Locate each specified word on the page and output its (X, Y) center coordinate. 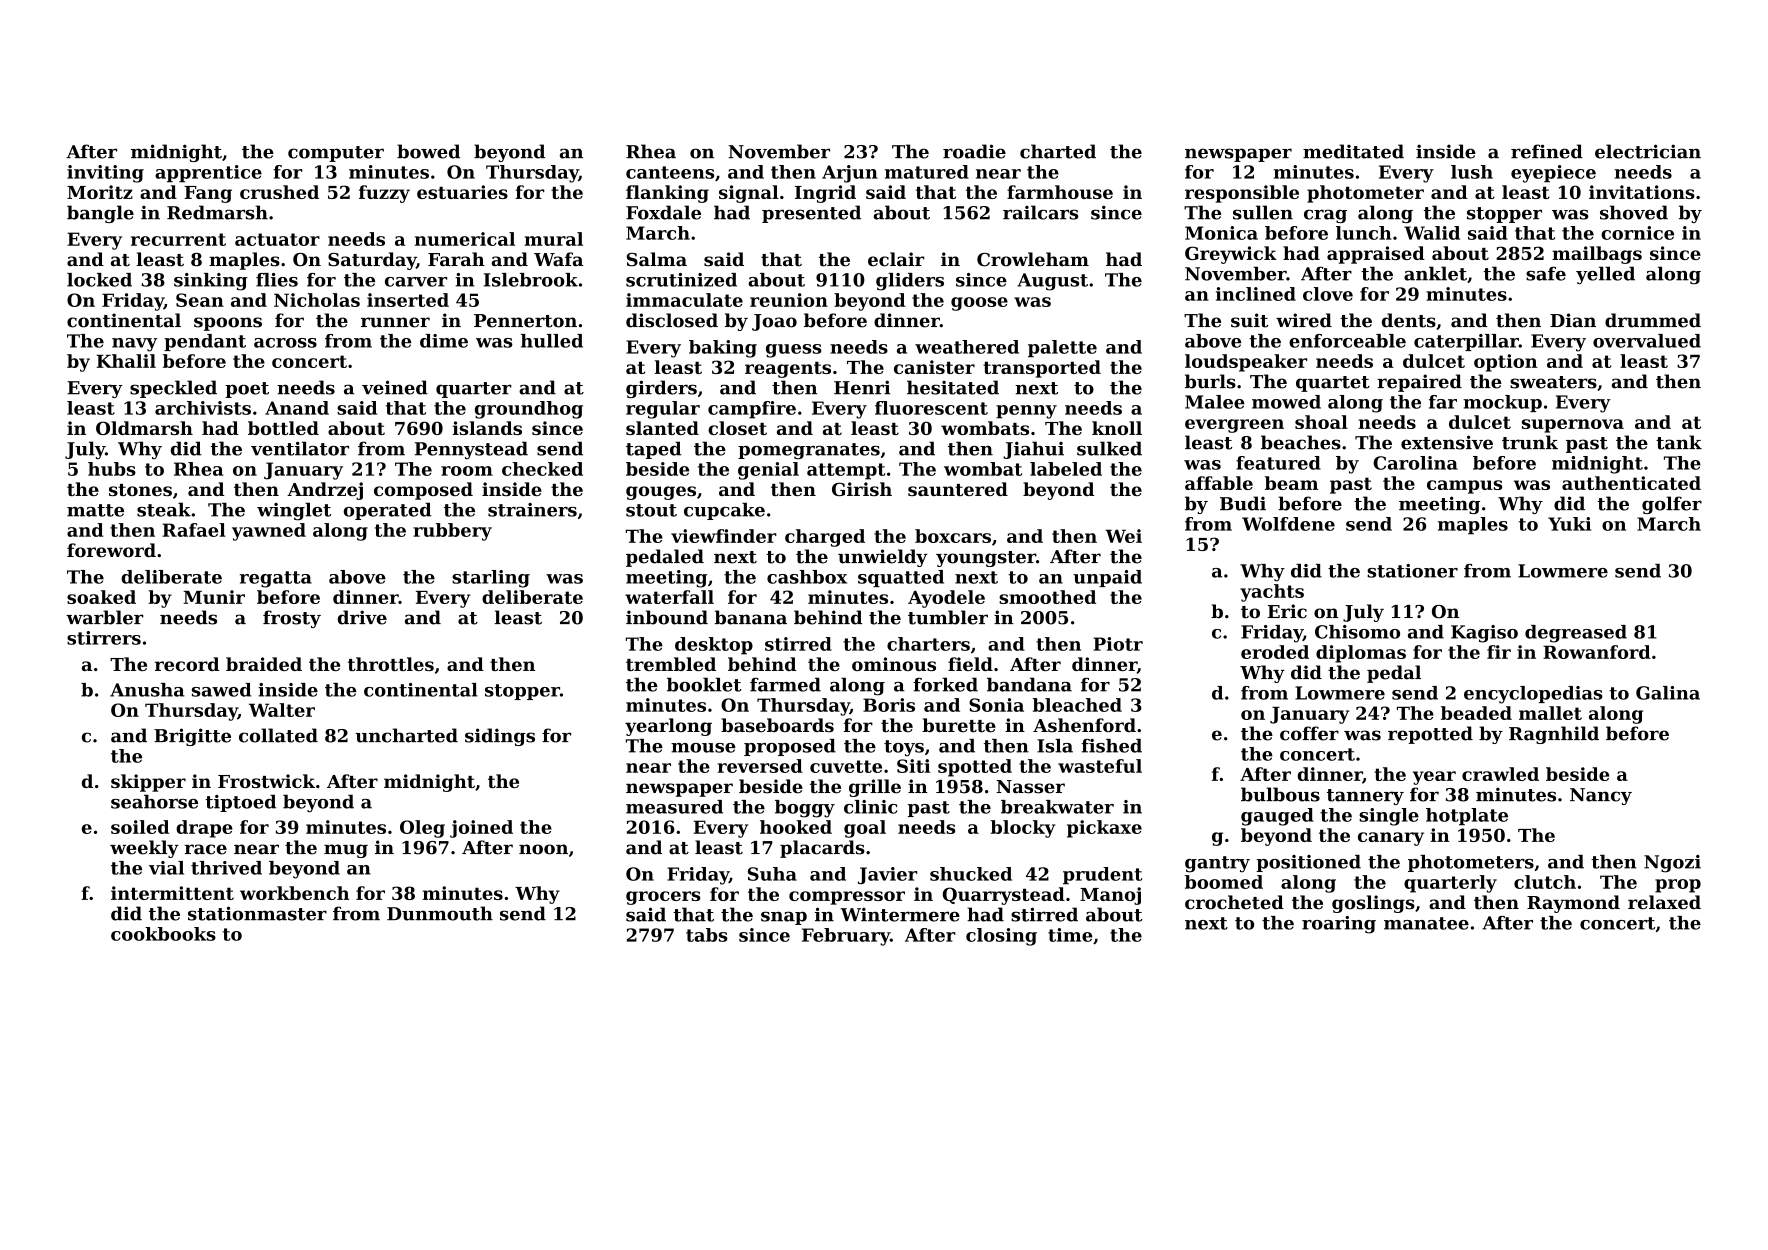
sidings (500, 737)
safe (1546, 273)
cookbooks (163, 934)
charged (825, 538)
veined (395, 387)
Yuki (1569, 524)
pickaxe (1104, 829)
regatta (276, 579)
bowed (428, 151)
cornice (1637, 233)
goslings (1373, 904)
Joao (774, 322)
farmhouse (1060, 192)
